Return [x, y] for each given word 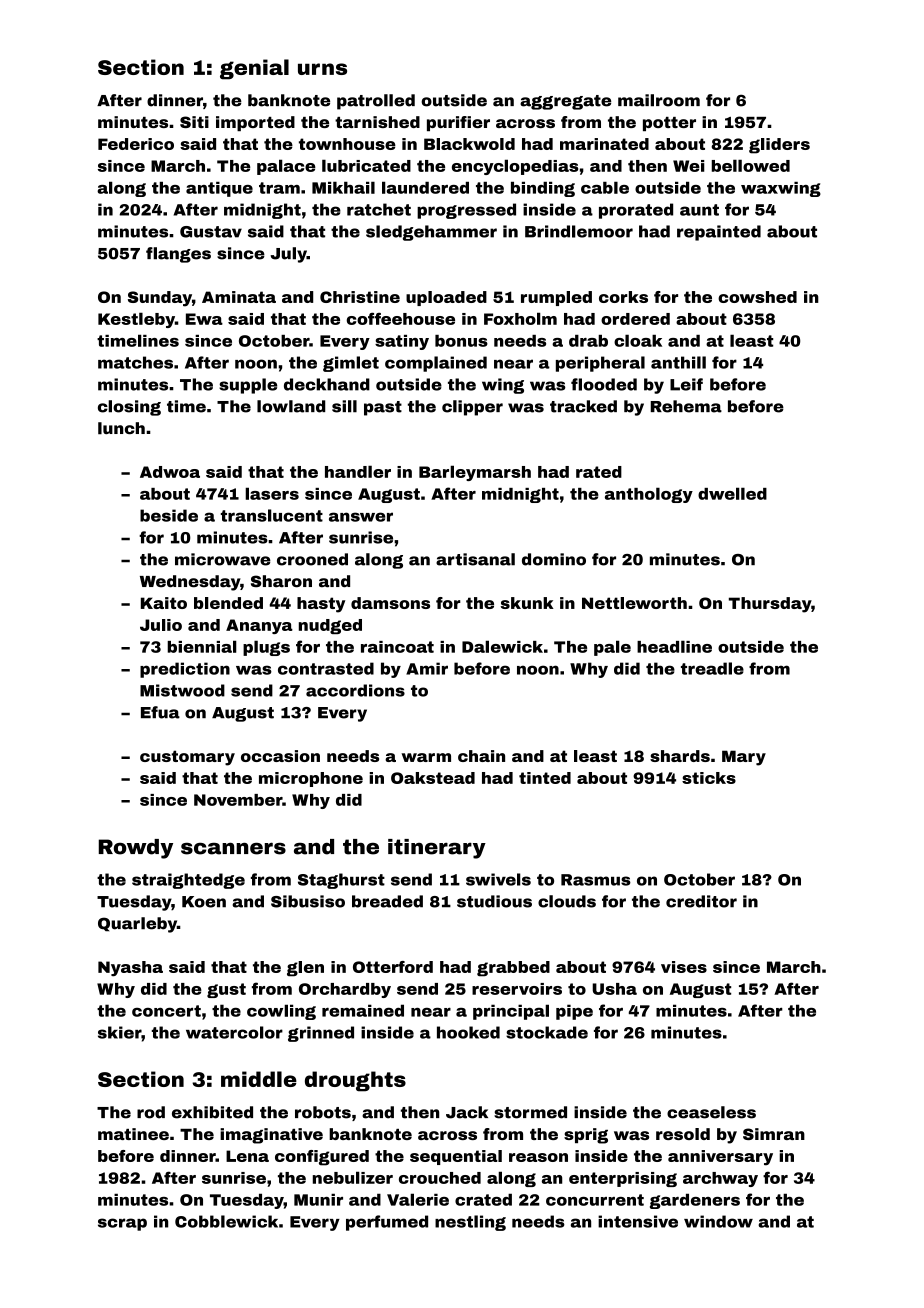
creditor [701, 901]
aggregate [565, 102]
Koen [204, 902]
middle [259, 1079]
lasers [272, 493]
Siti [194, 122]
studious [494, 901]
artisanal [475, 559]
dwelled [732, 493]
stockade [547, 1032]
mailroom [659, 100]
